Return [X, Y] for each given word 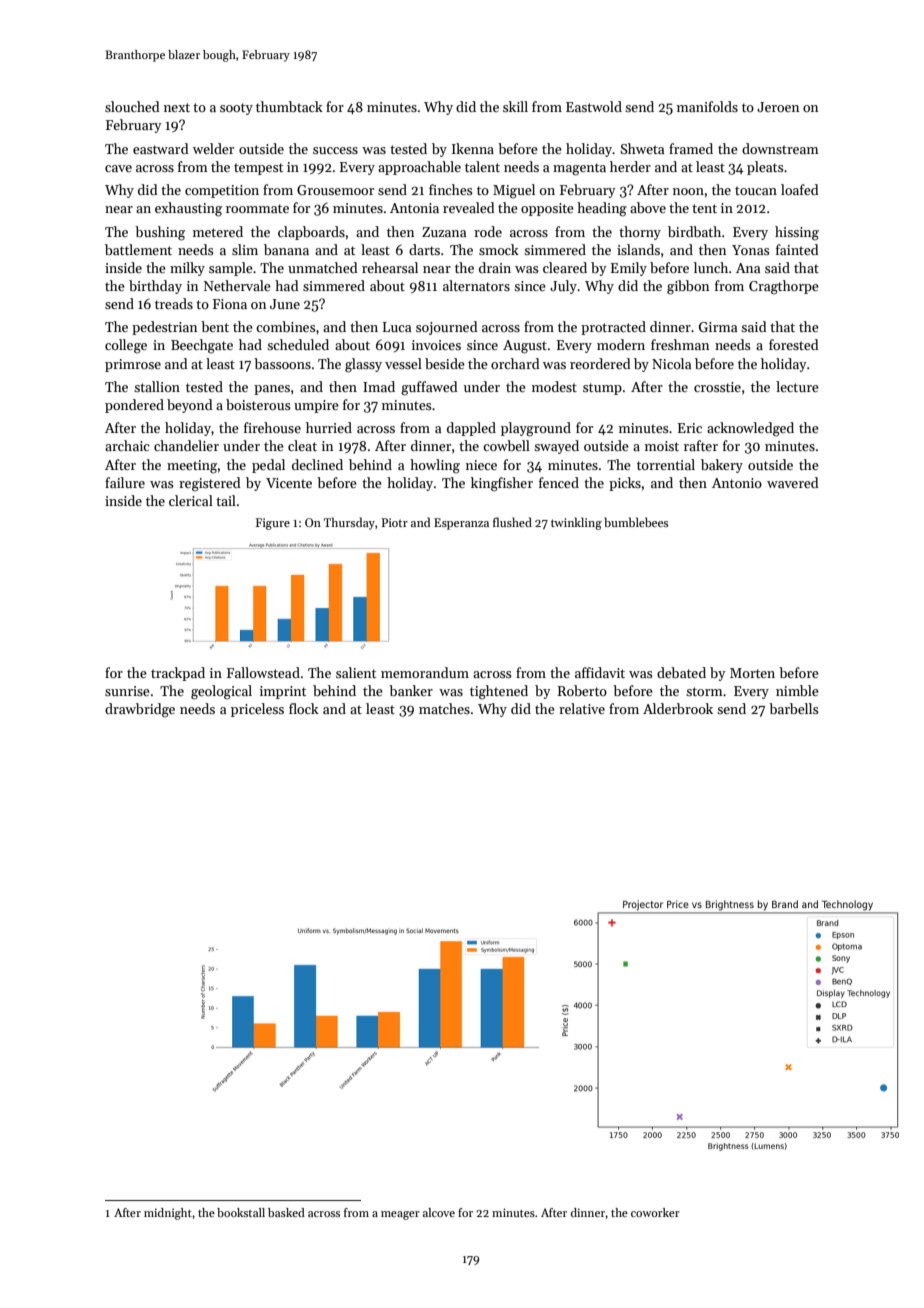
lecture [797, 386]
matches [444, 708]
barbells [794, 708]
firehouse [272, 427]
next [177, 107]
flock [304, 708]
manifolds [707, 106]
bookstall [241, 1212]
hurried [329, 427]
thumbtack [289, 106]
